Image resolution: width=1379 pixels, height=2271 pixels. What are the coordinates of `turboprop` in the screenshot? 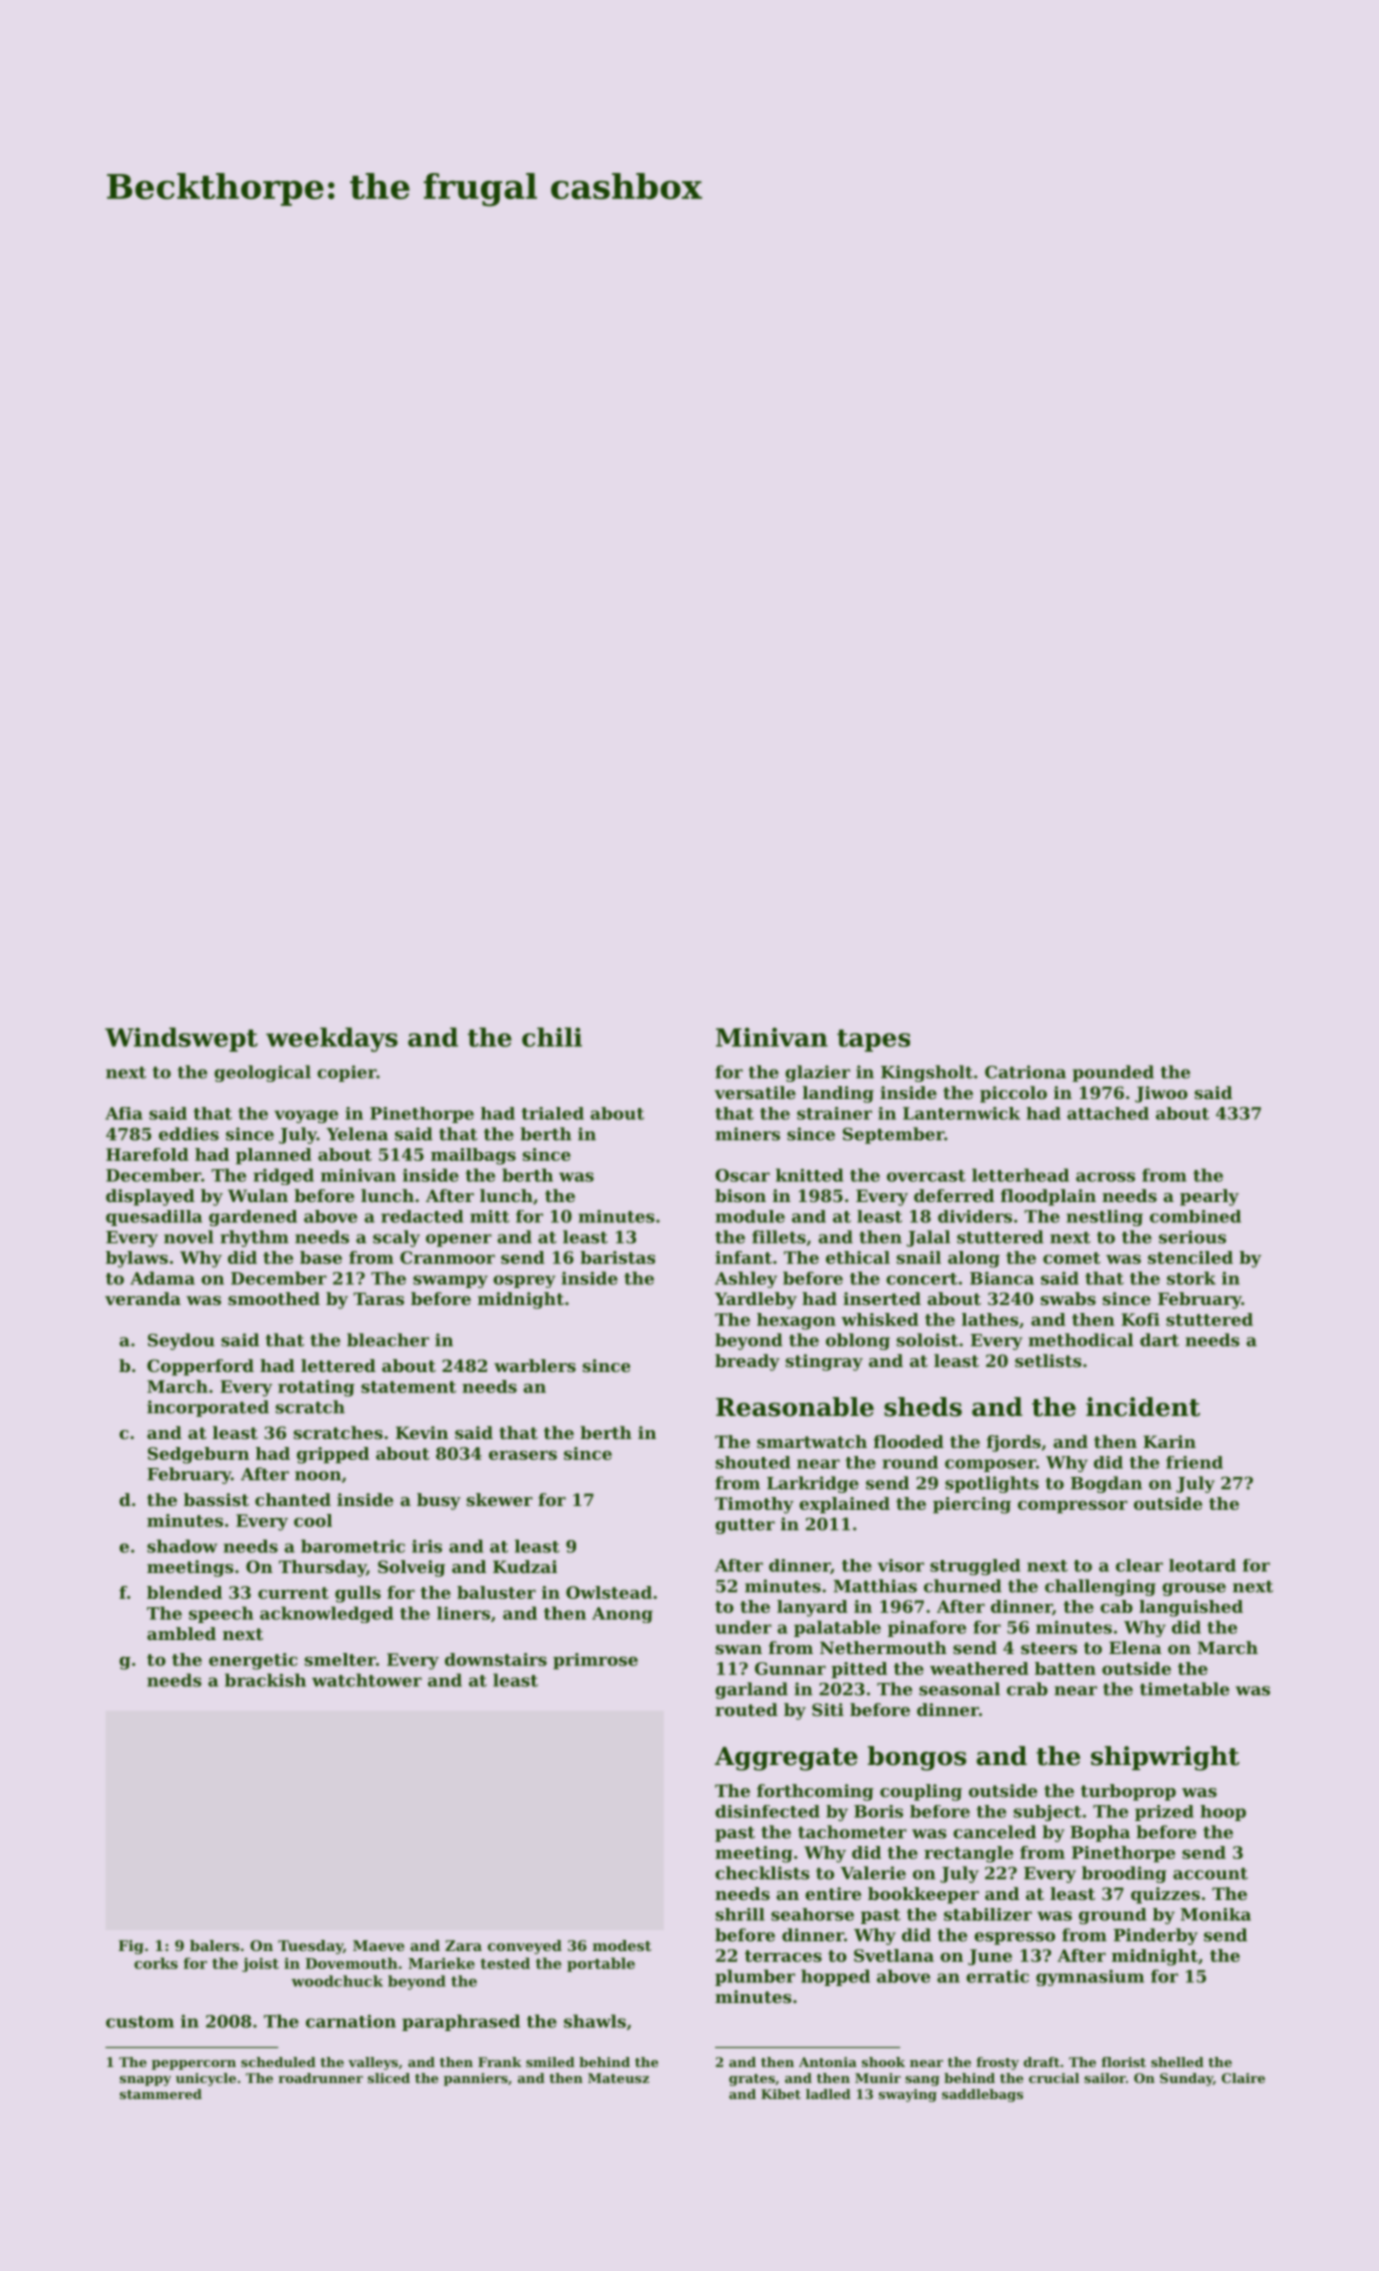 It's located at (1128, 1792).
